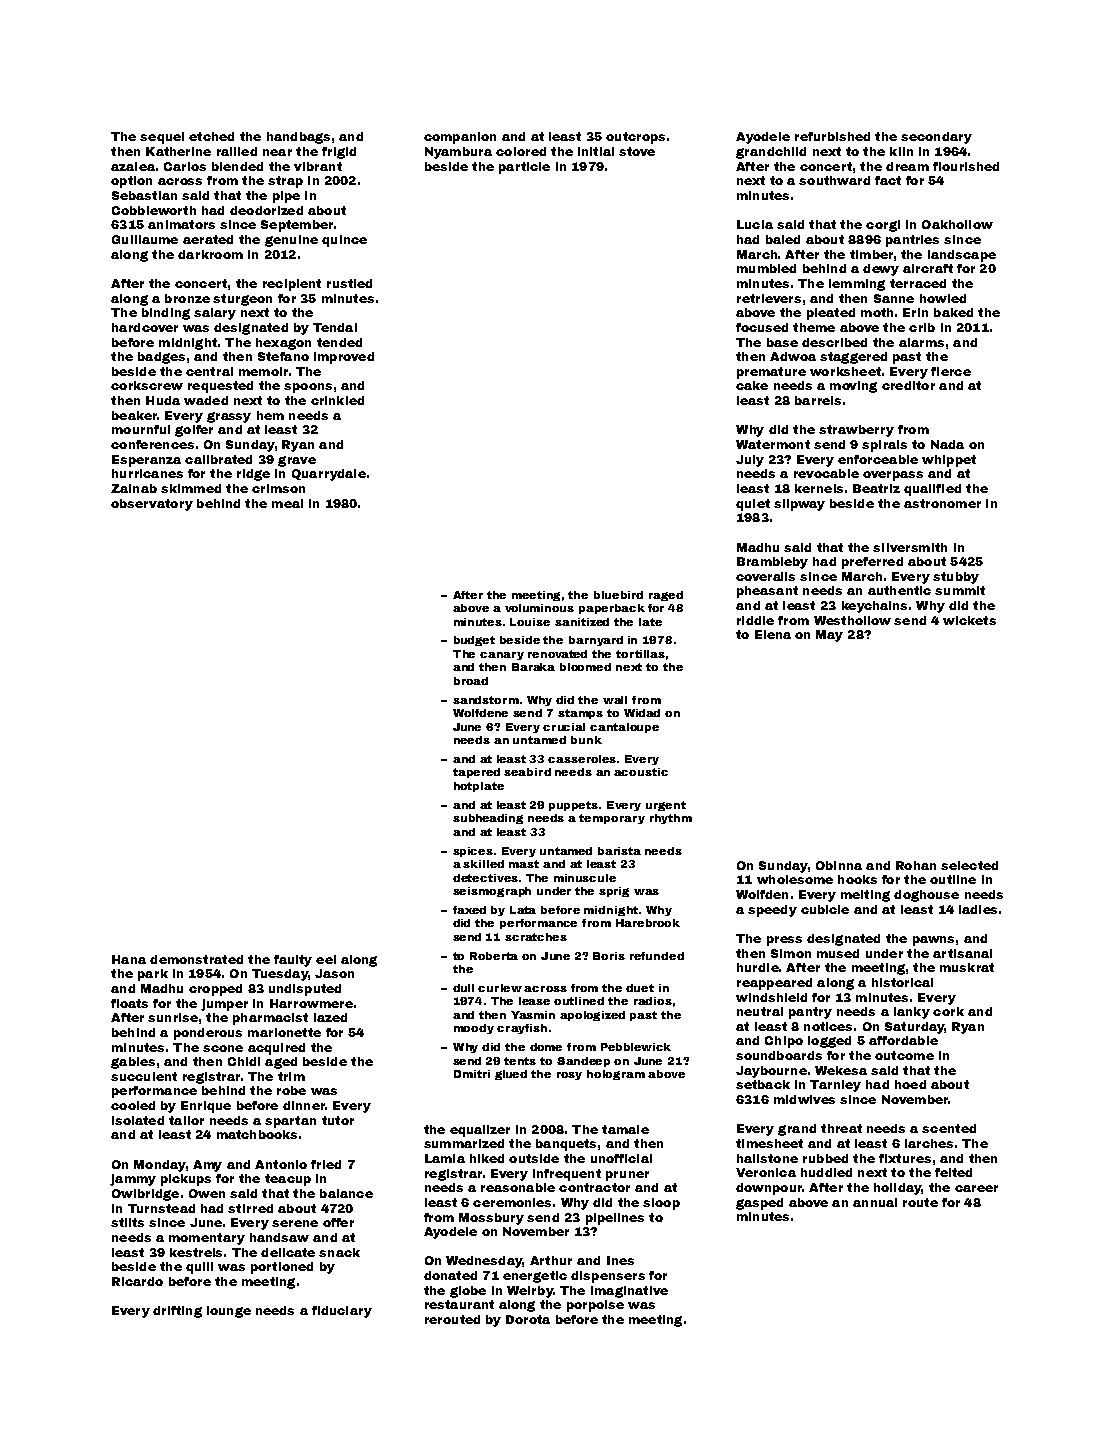 Image resolution: width=1116 pixels, height=1444 pixels. I want to click on faulty, so click(293, 961).
